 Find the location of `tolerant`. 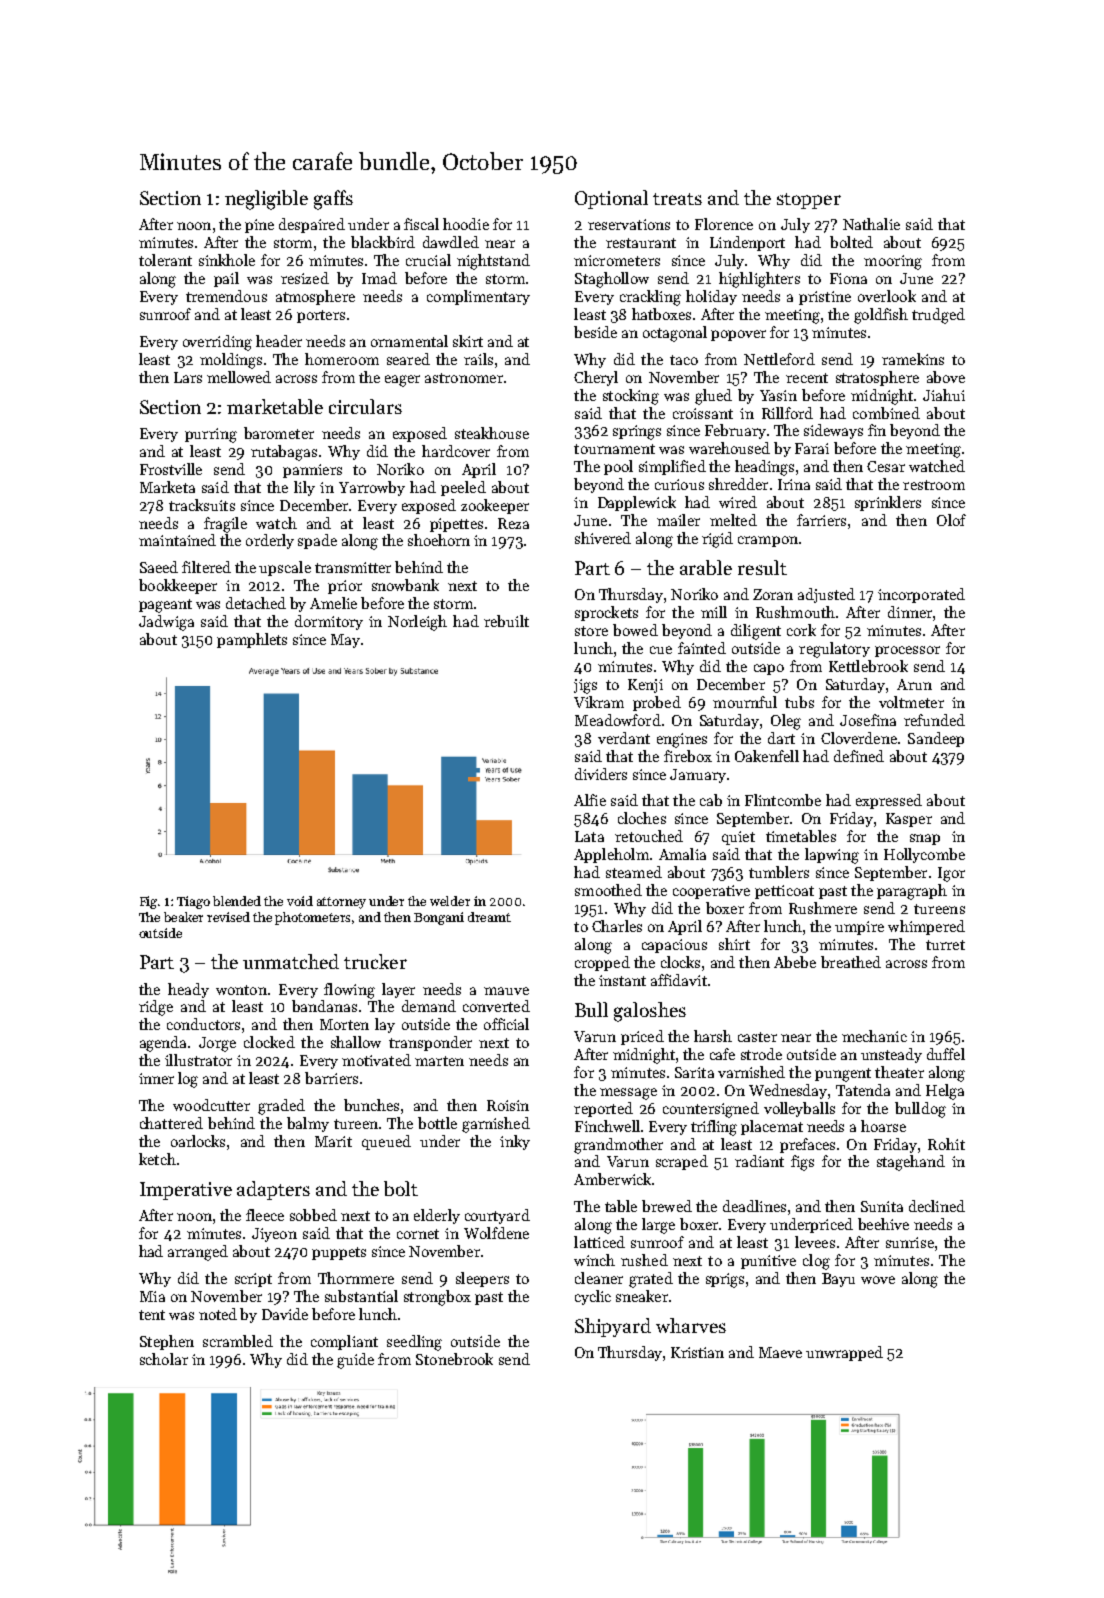

tolerant is located at coordinates (165, 260).
